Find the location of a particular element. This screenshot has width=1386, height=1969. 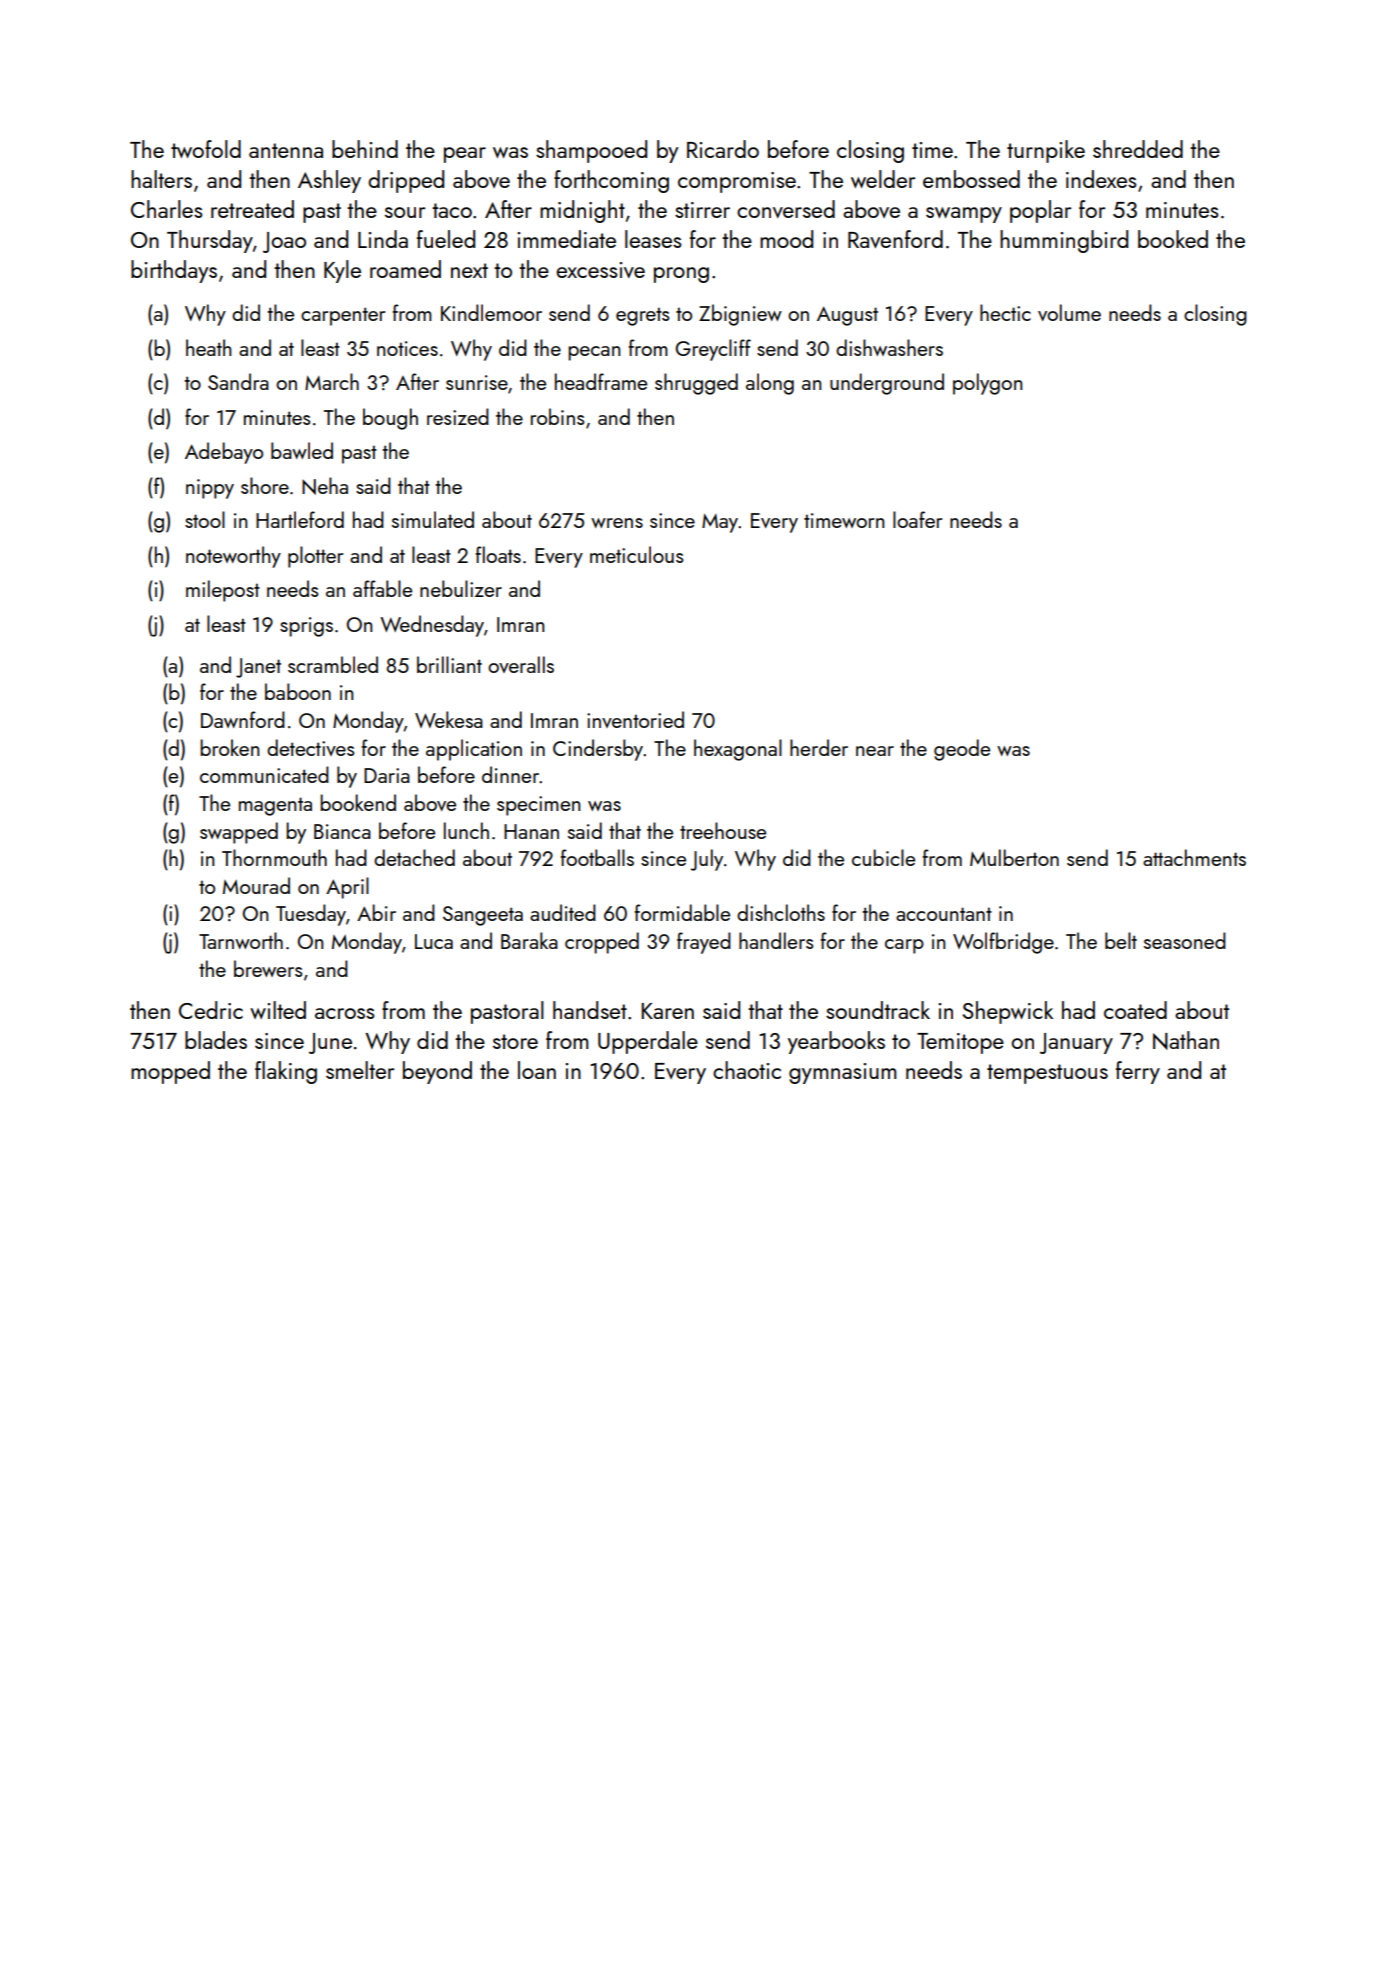

affable is located at coordinates (382, 588).
